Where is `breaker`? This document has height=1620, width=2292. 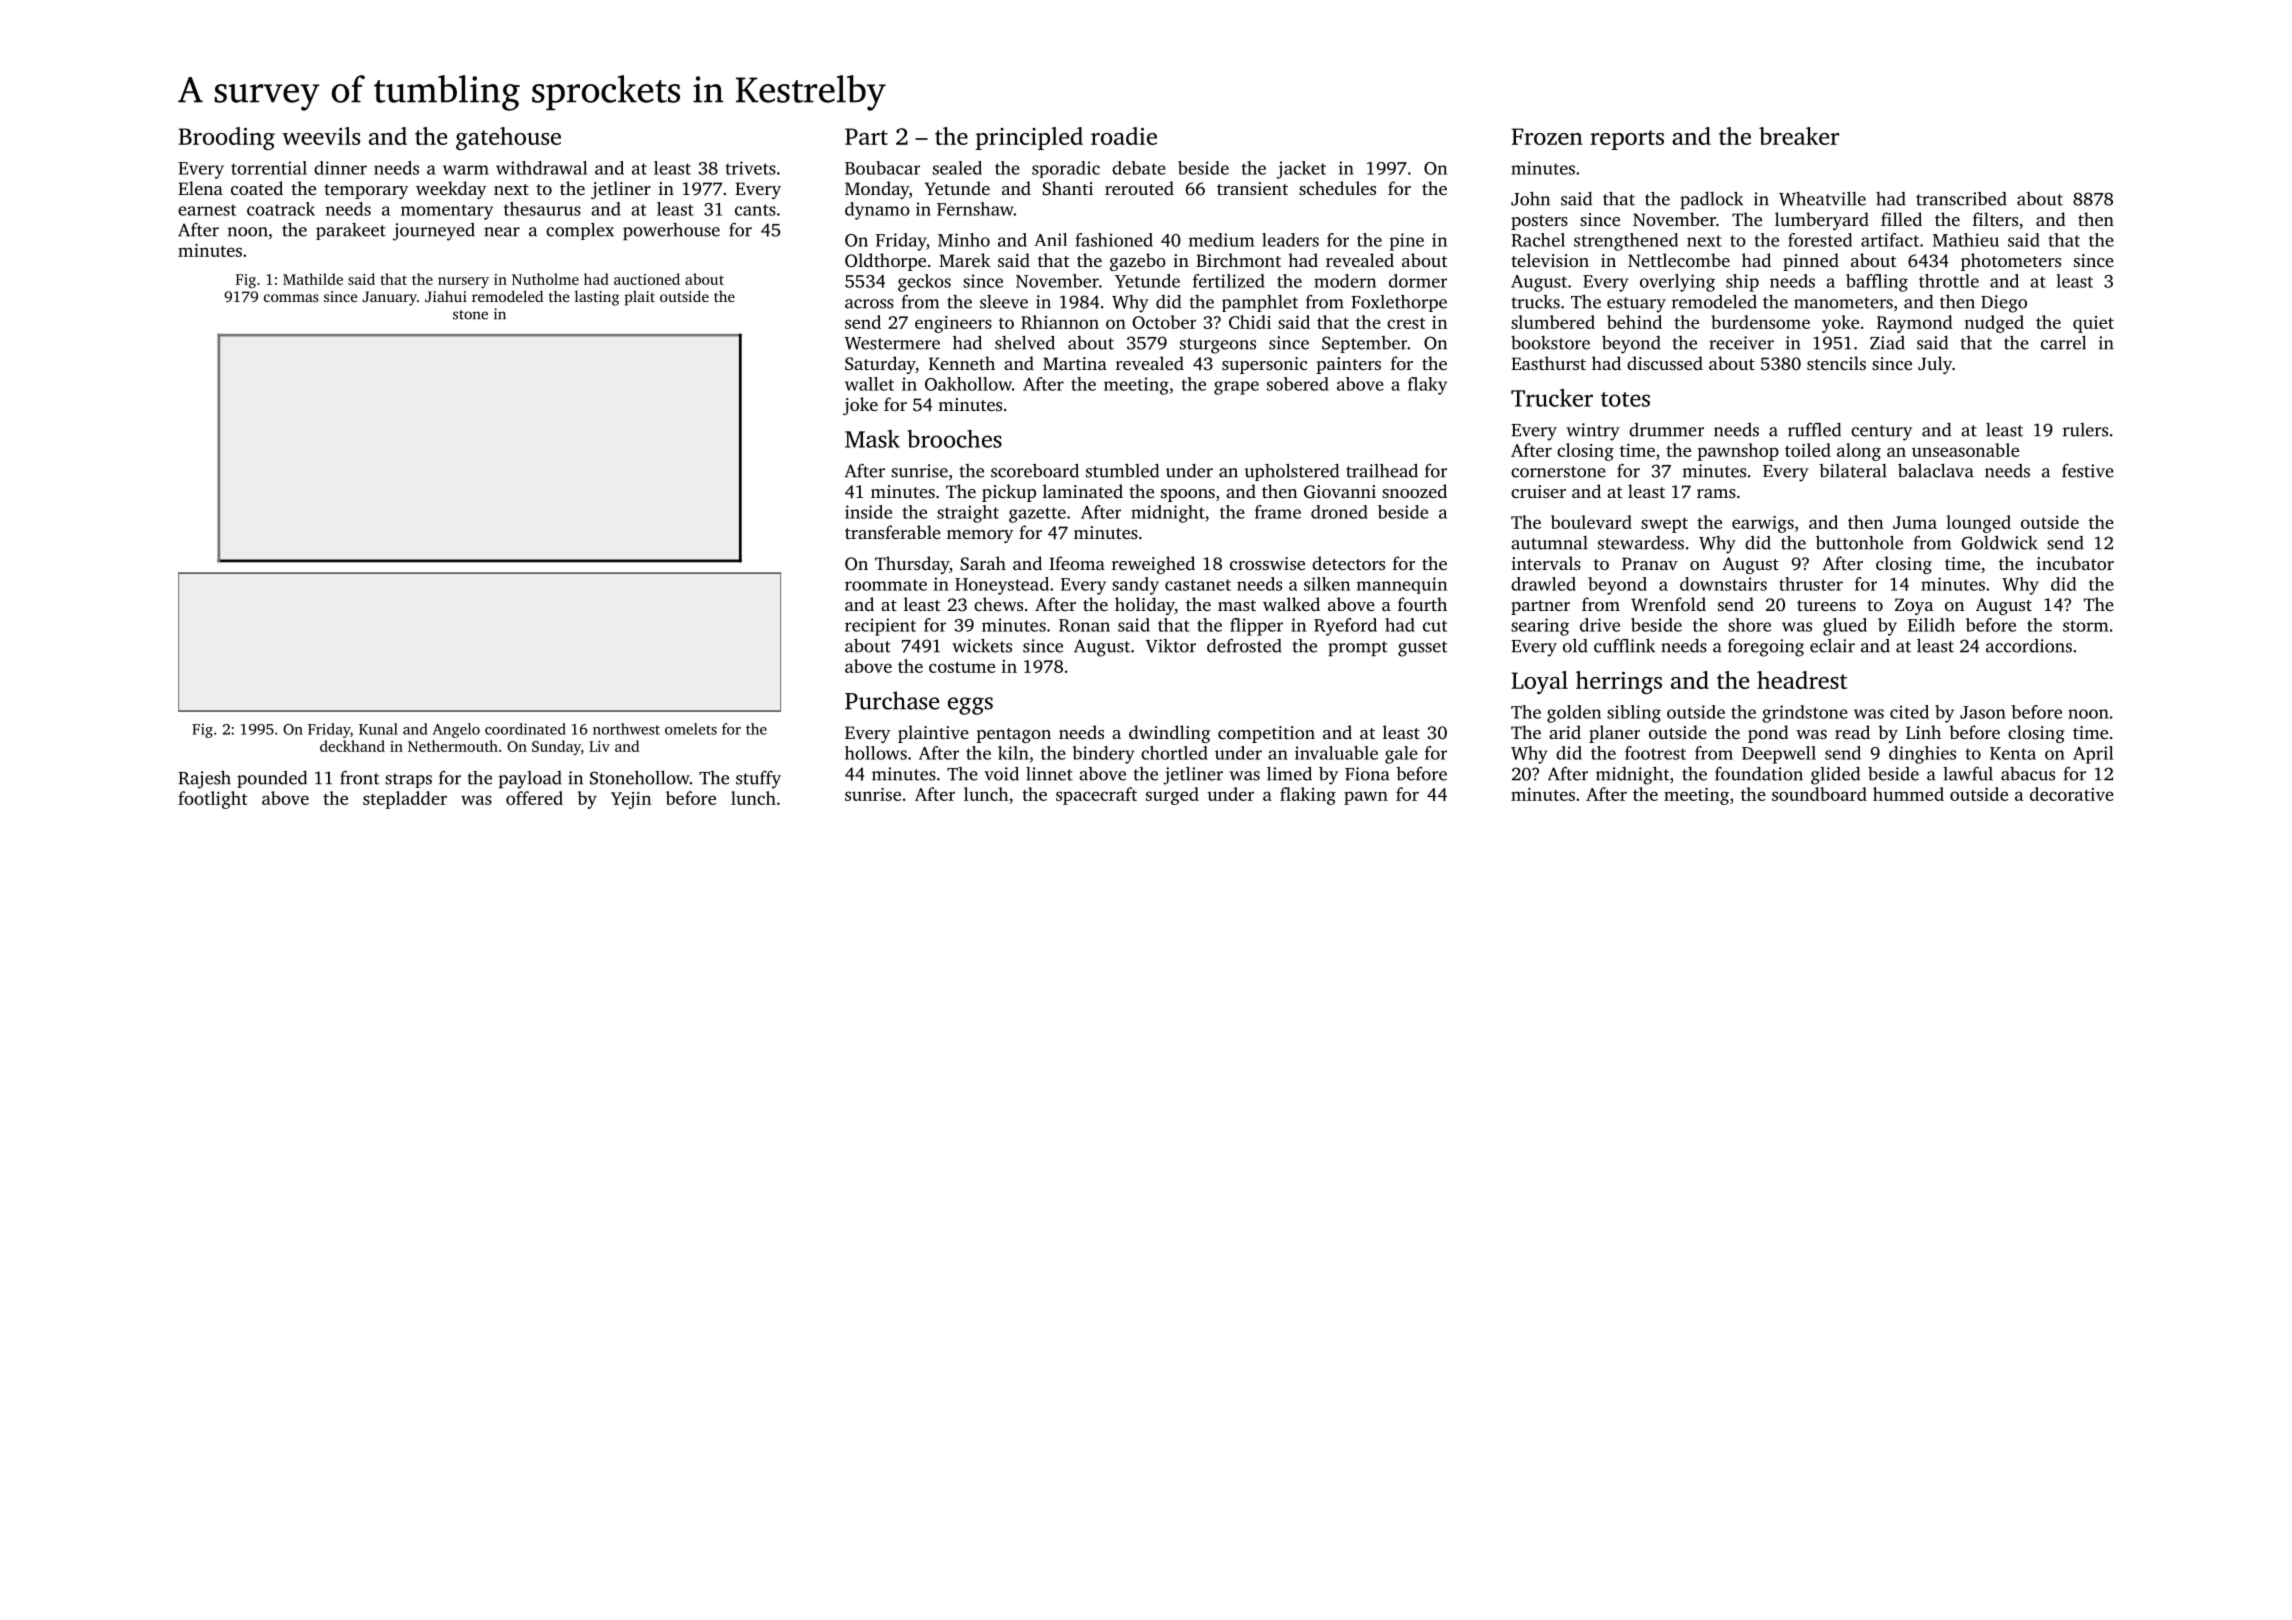 breaker is located at coordinates (1799, 136).
